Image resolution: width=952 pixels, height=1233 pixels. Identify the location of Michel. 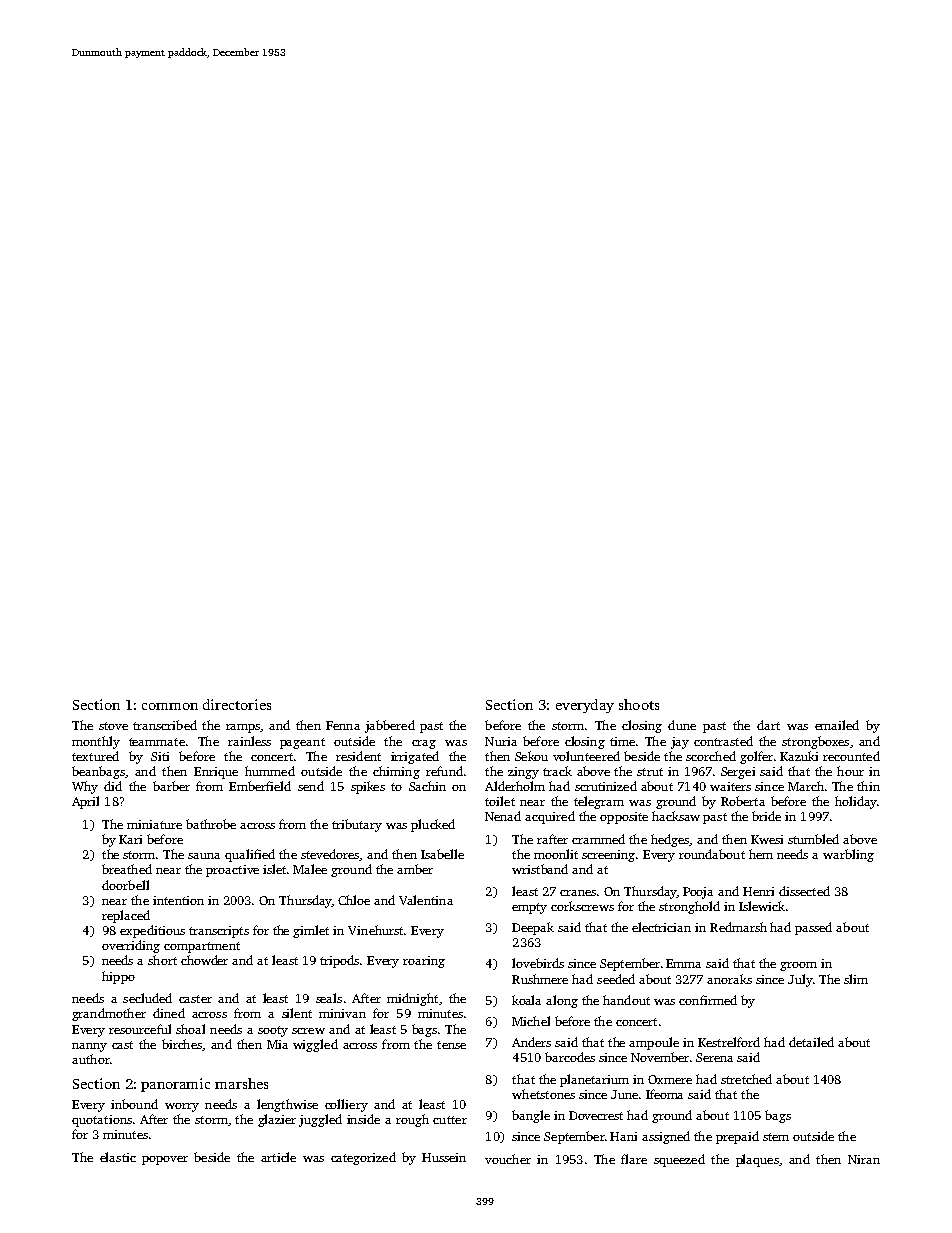
(531, 1021).
